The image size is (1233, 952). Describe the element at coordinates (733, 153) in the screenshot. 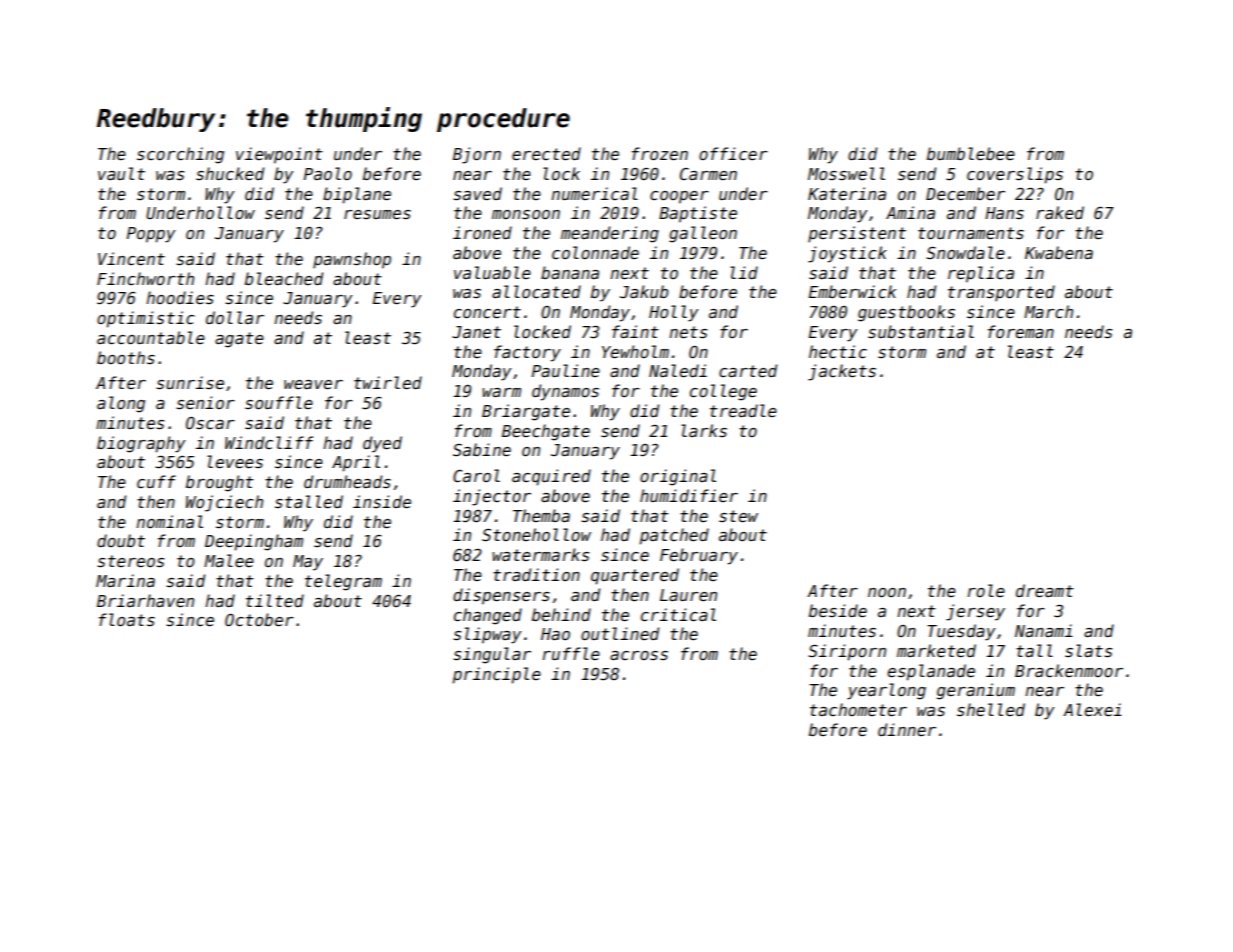

I see `officer` at that location.
